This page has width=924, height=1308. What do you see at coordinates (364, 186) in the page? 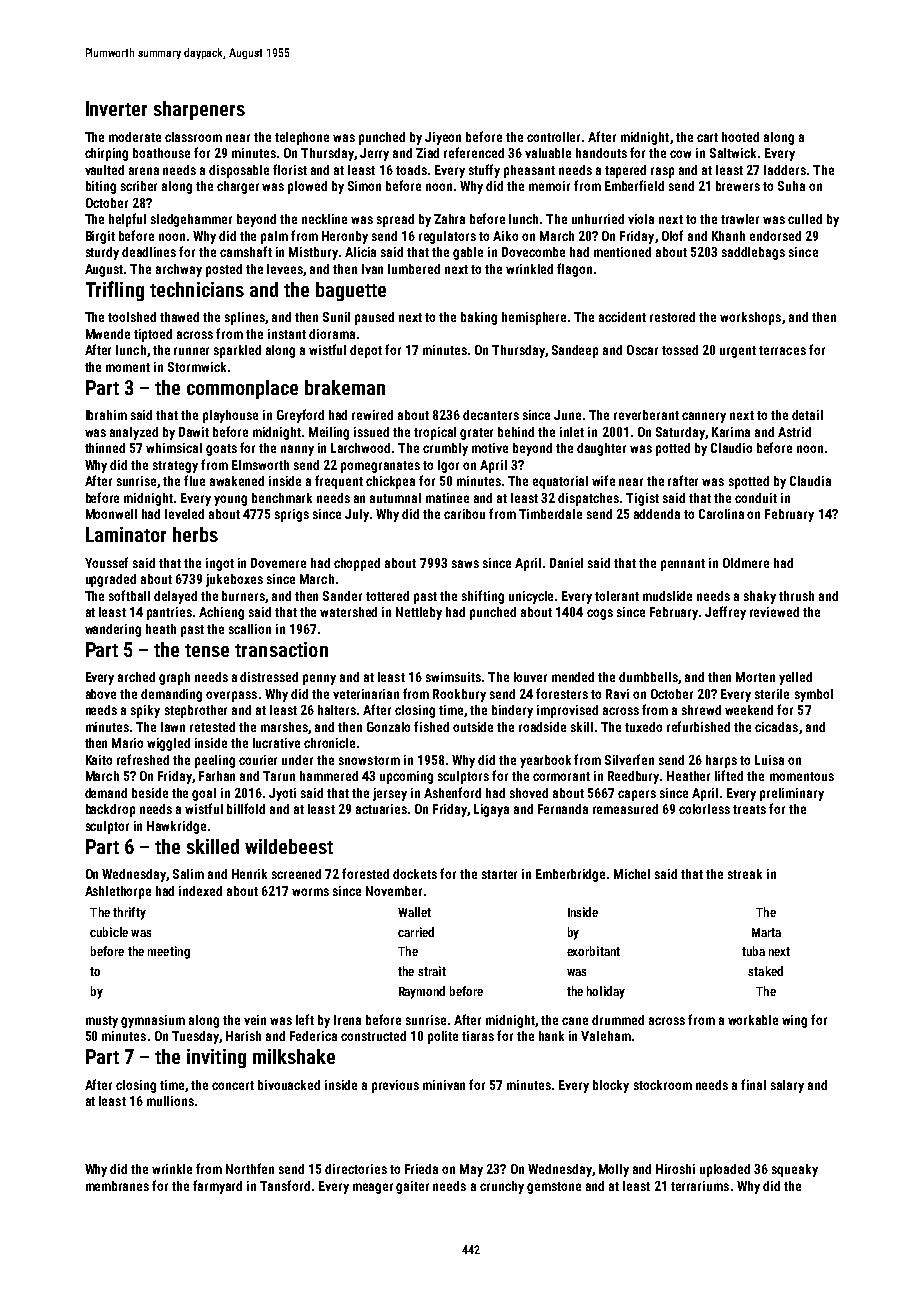
I see `Simon` at bounding box center [364, 186].
